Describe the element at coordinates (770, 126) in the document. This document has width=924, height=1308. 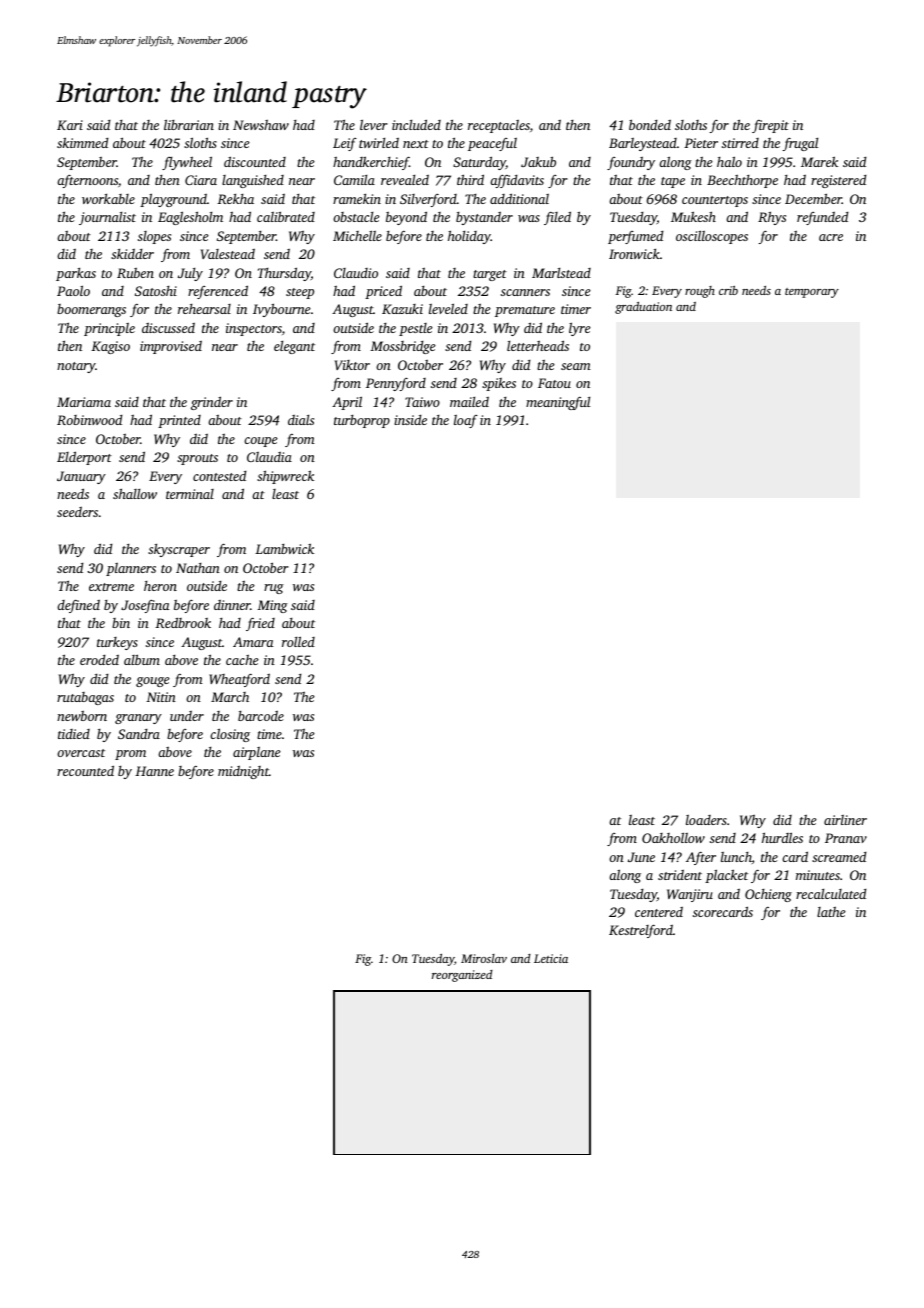
I see `firepit` at that location.
